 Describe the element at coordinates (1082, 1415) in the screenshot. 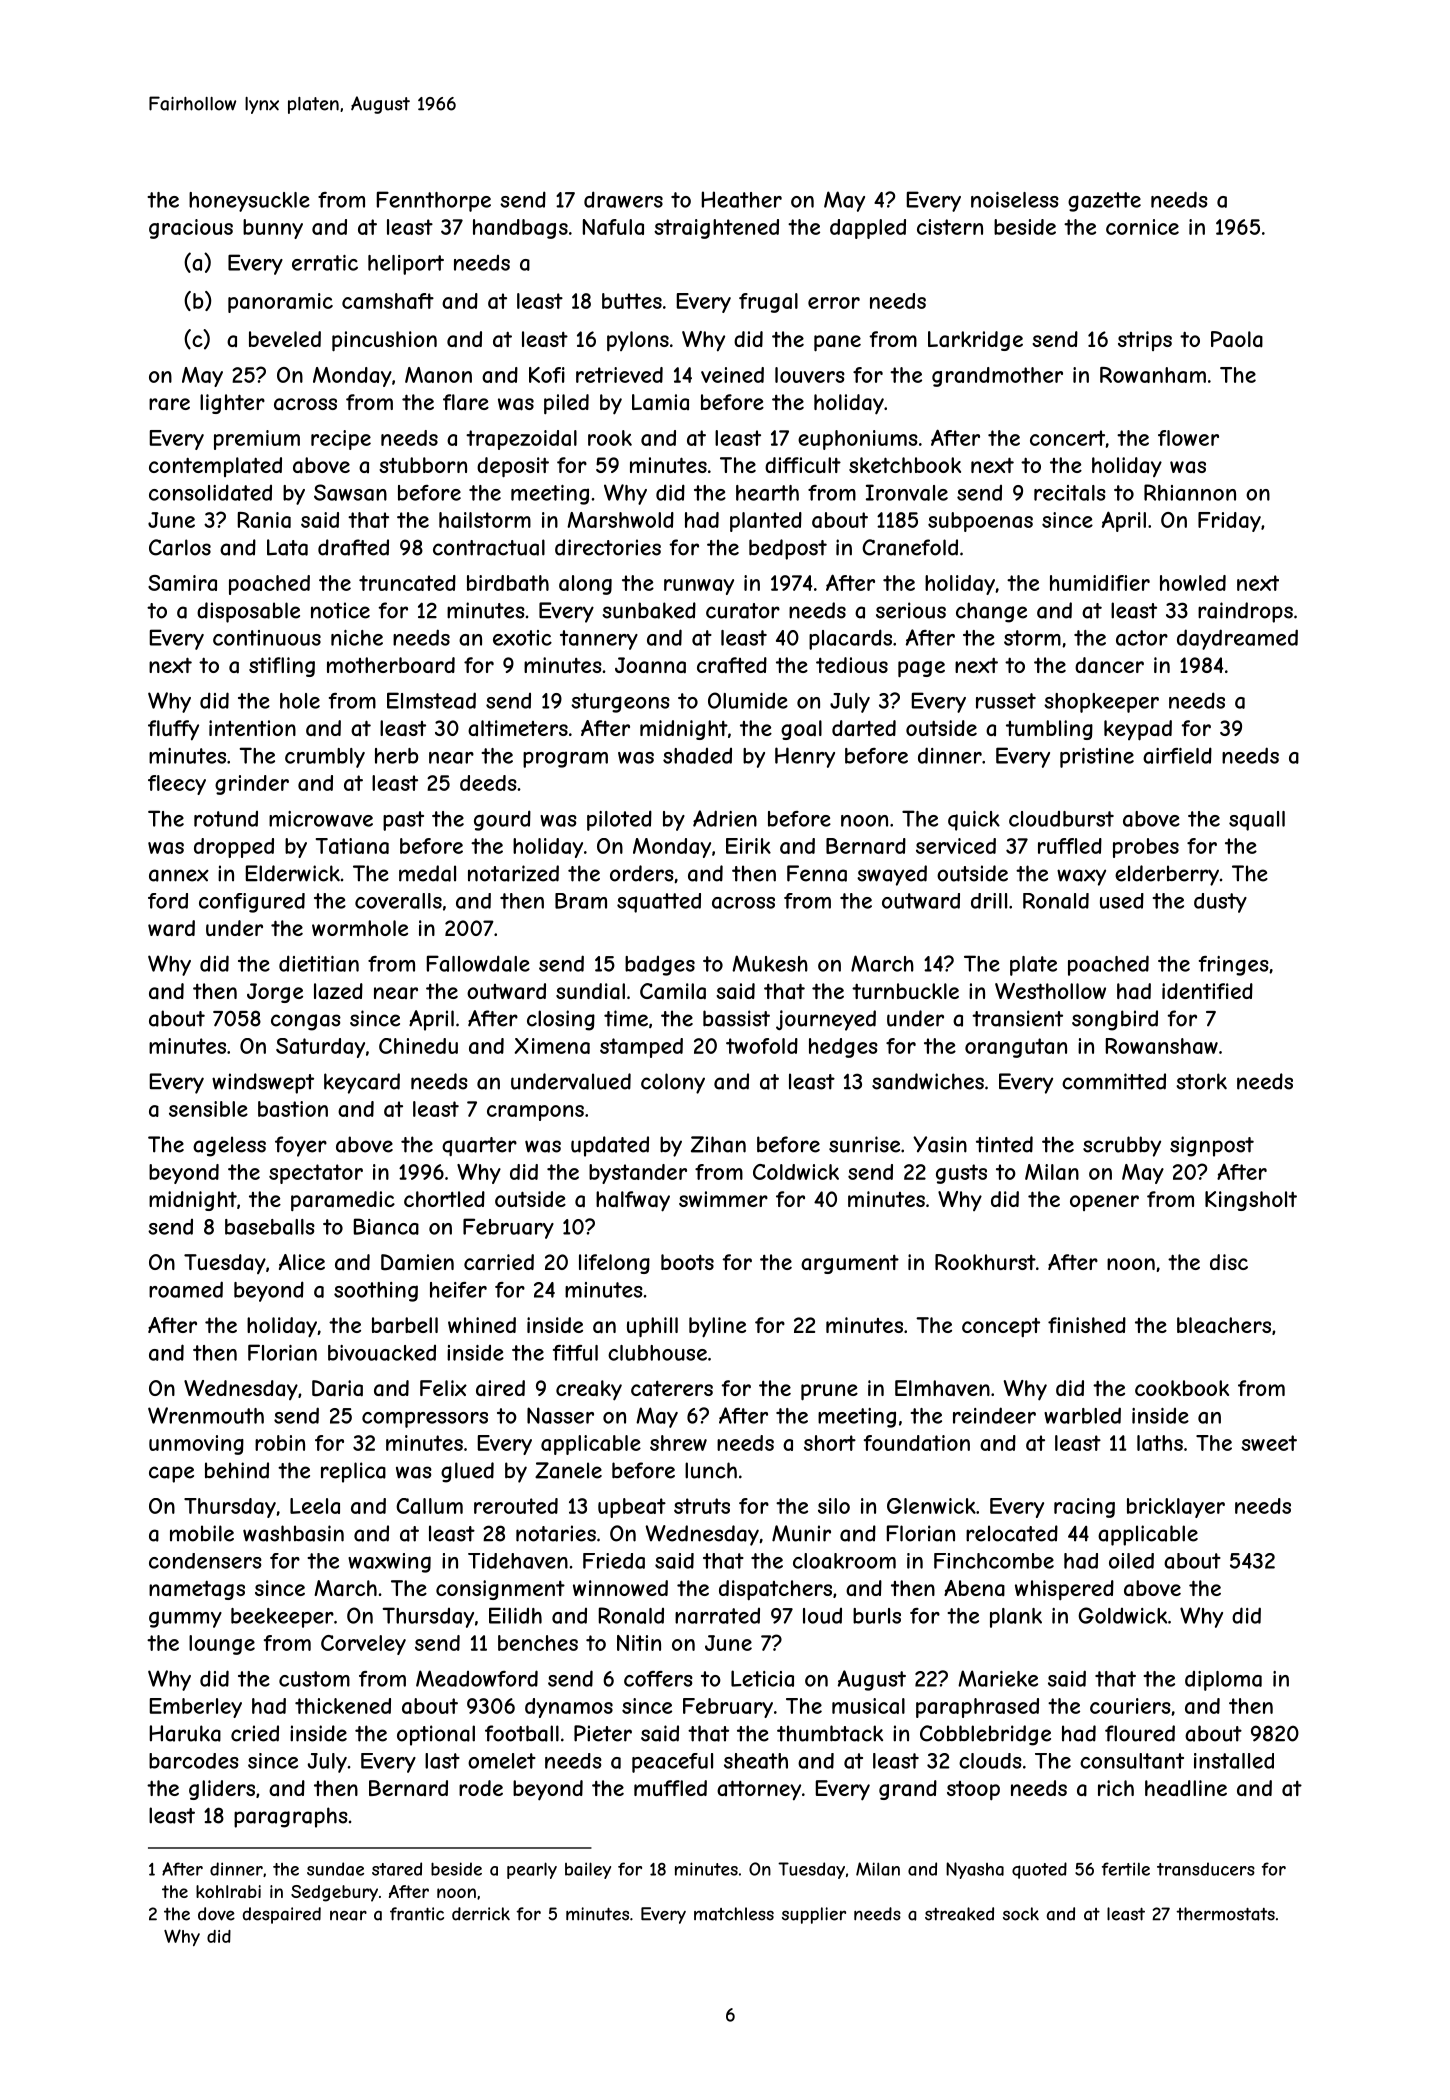

I see `warbled` at that location.
